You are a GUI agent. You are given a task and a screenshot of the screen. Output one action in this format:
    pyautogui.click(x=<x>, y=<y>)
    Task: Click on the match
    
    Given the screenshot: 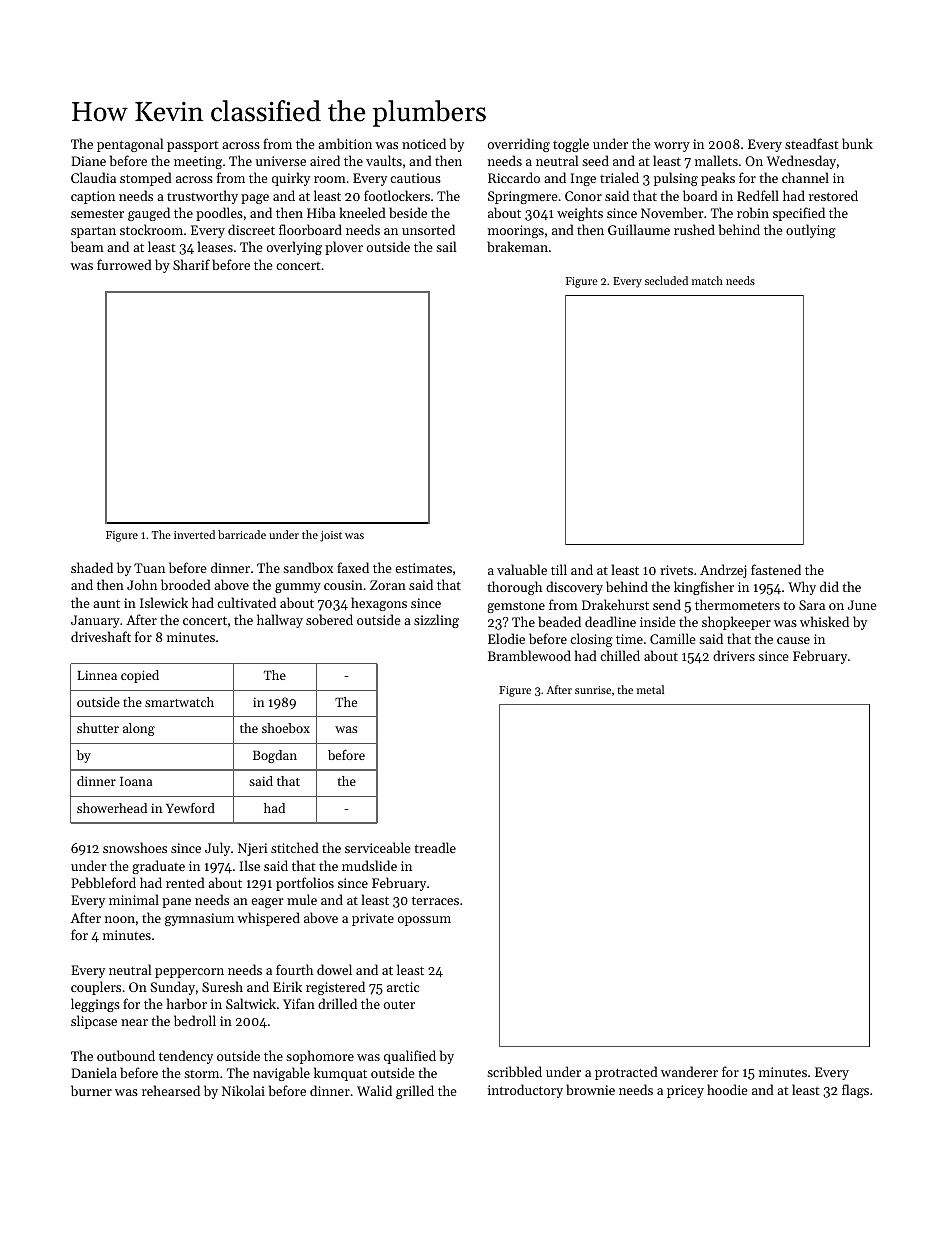 What is the action you would take?
    pyautogui.click(x=707, y=280)
